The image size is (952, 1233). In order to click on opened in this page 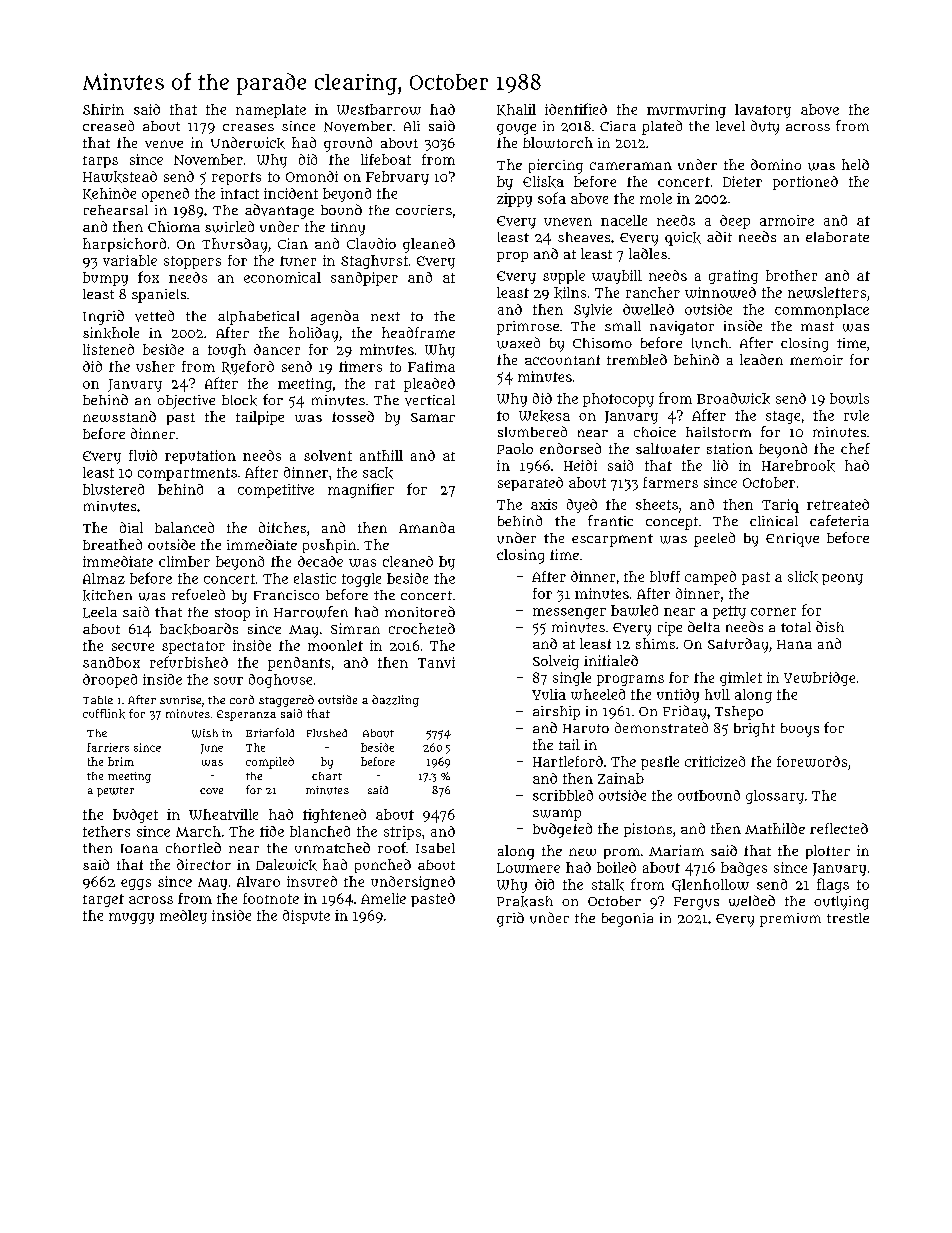, I will do `click(165, 195)`.
